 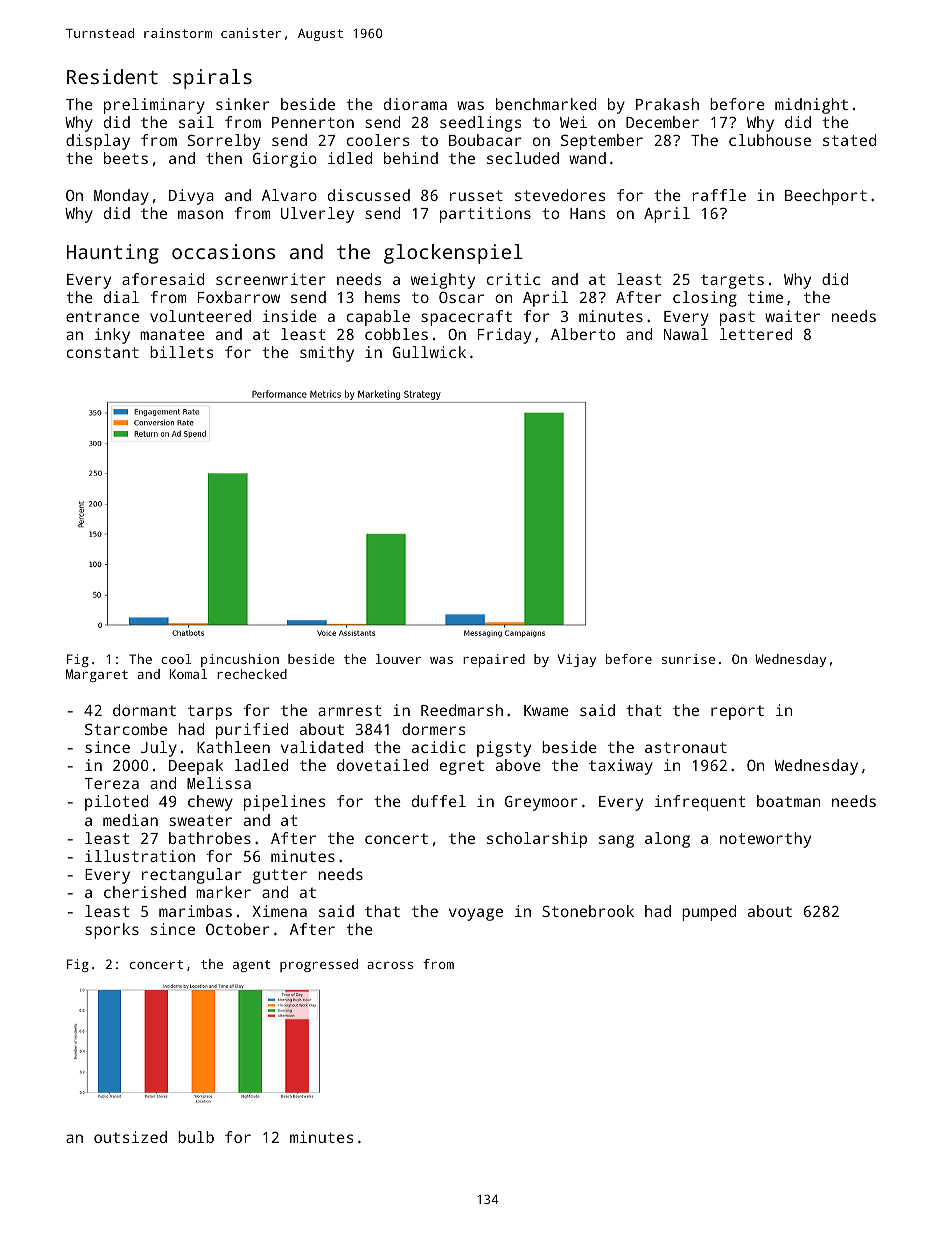 What do you see at coordinates (688, 659) in the screenshot?
I see `sunrise` at bounding box center [688, 659].
